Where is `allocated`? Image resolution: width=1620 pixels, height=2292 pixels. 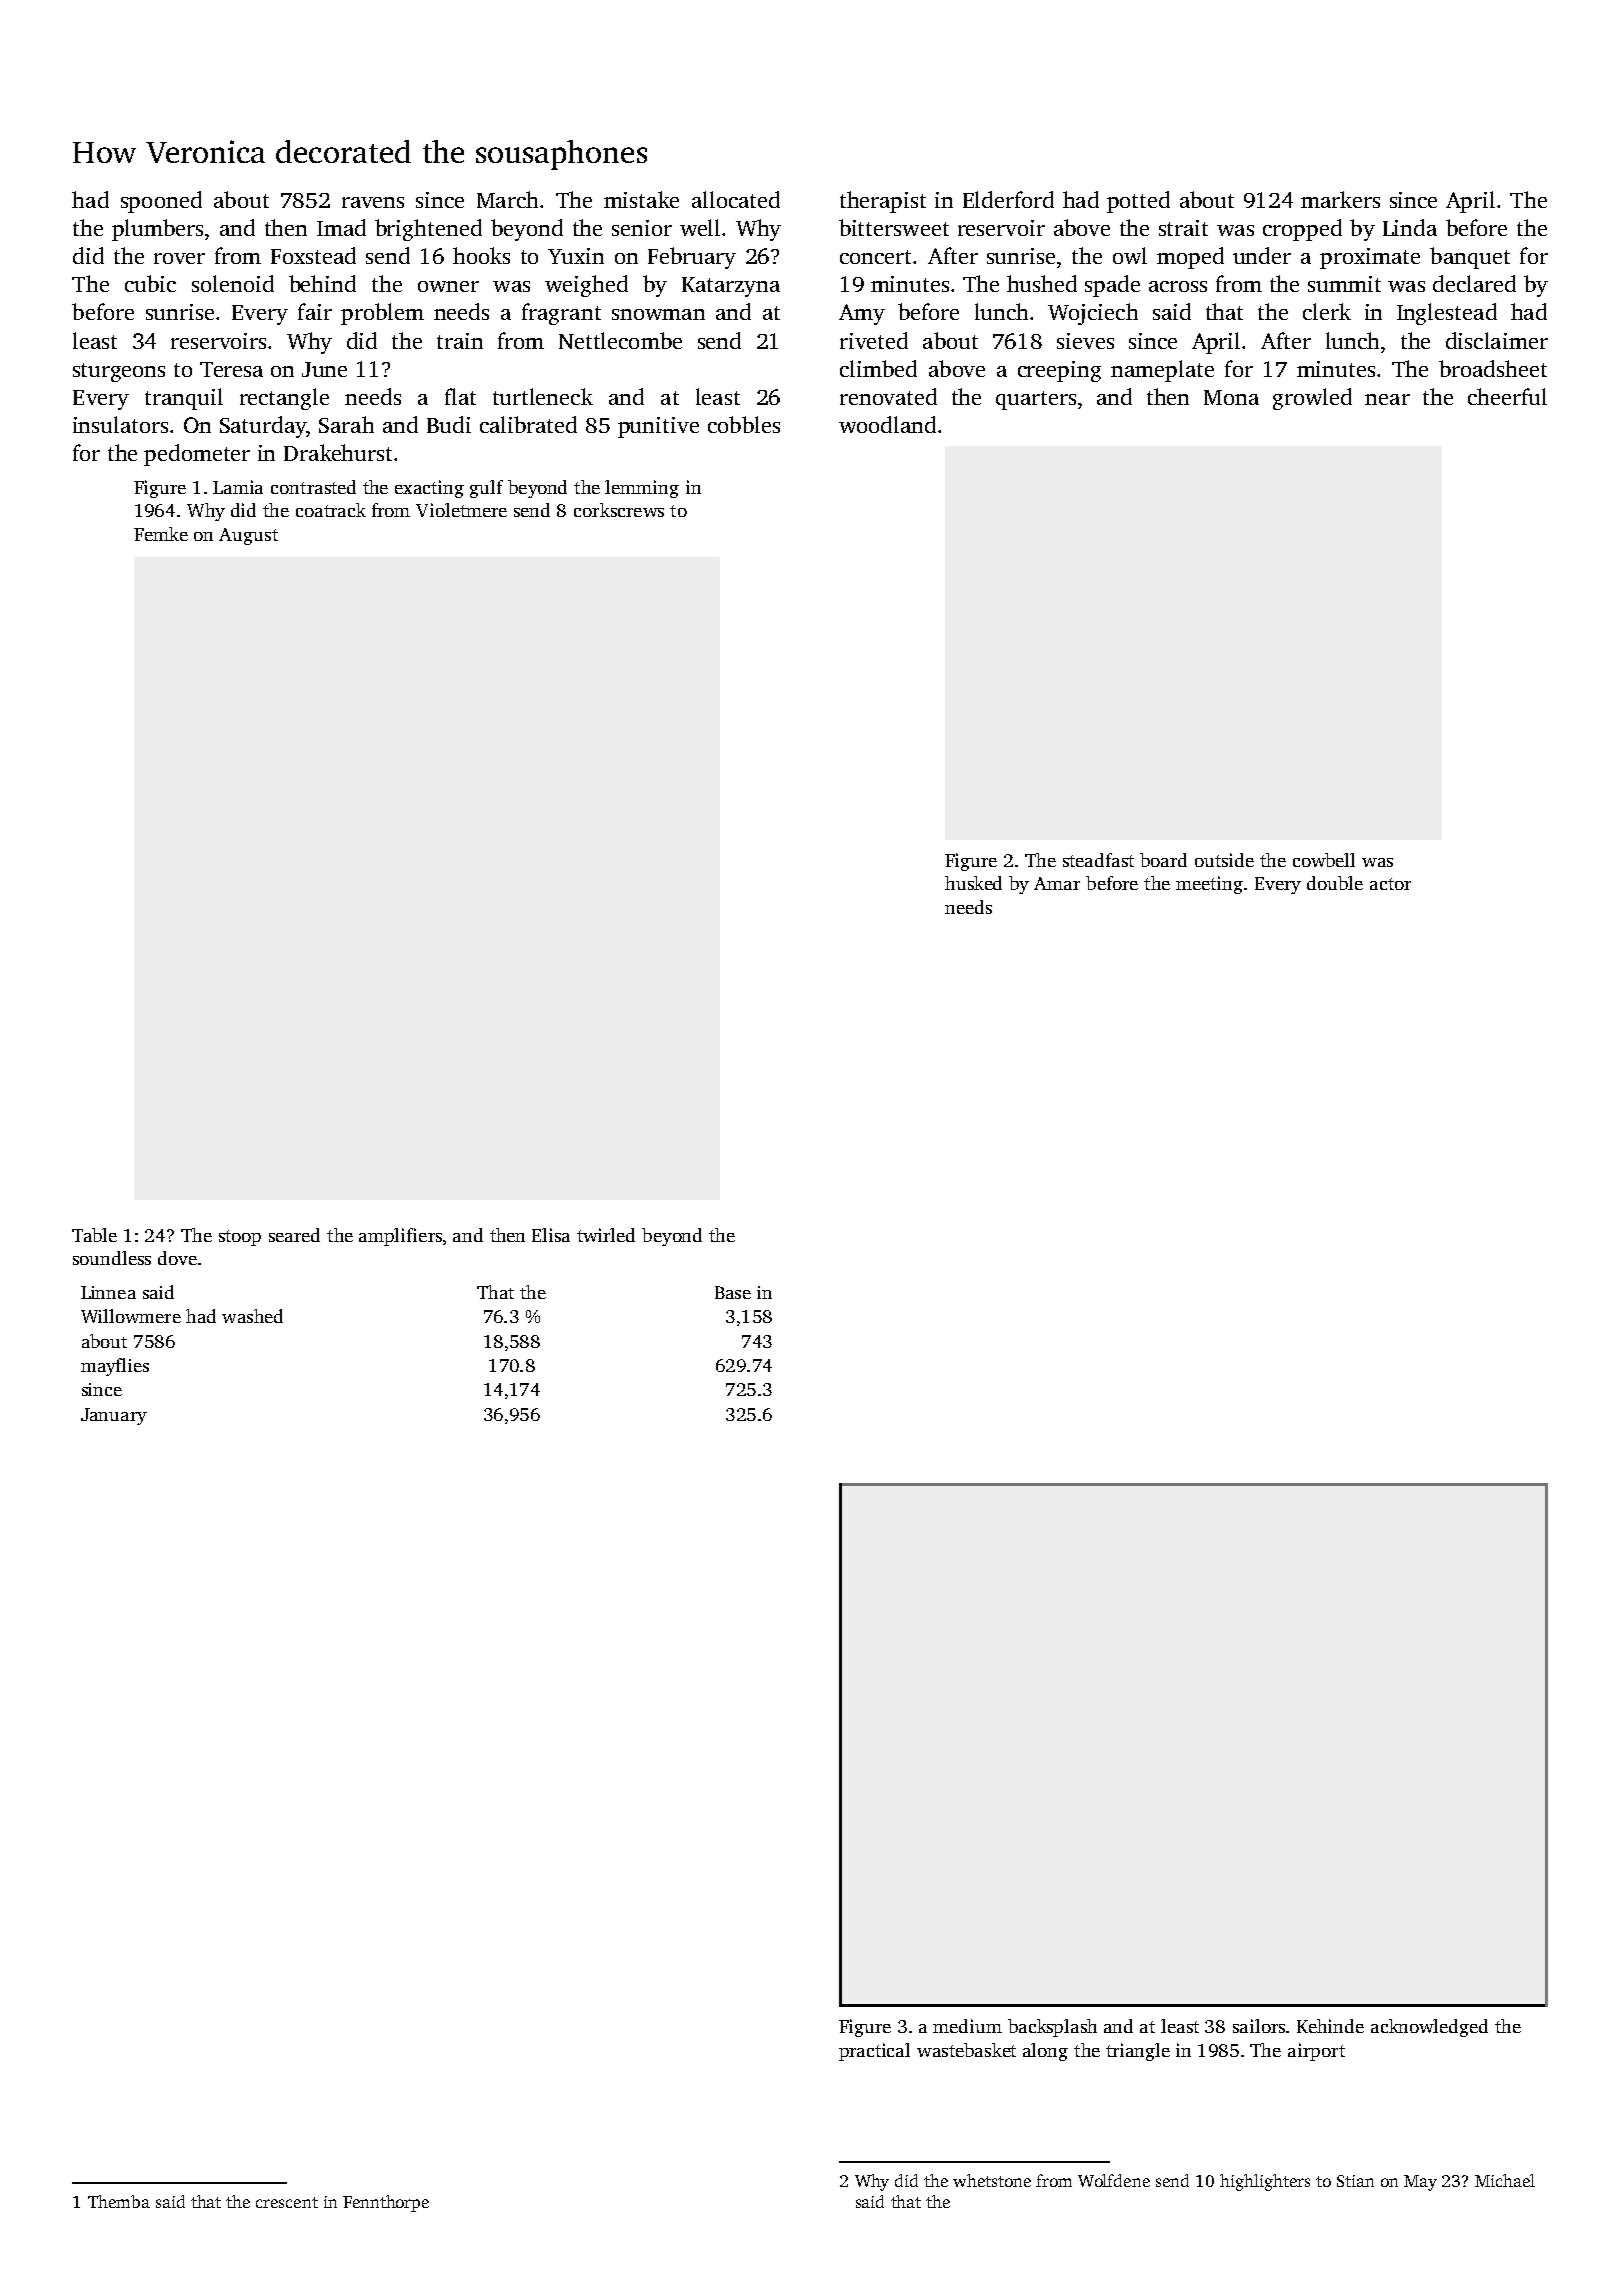 allocated is located at coordinates (736, 199).
